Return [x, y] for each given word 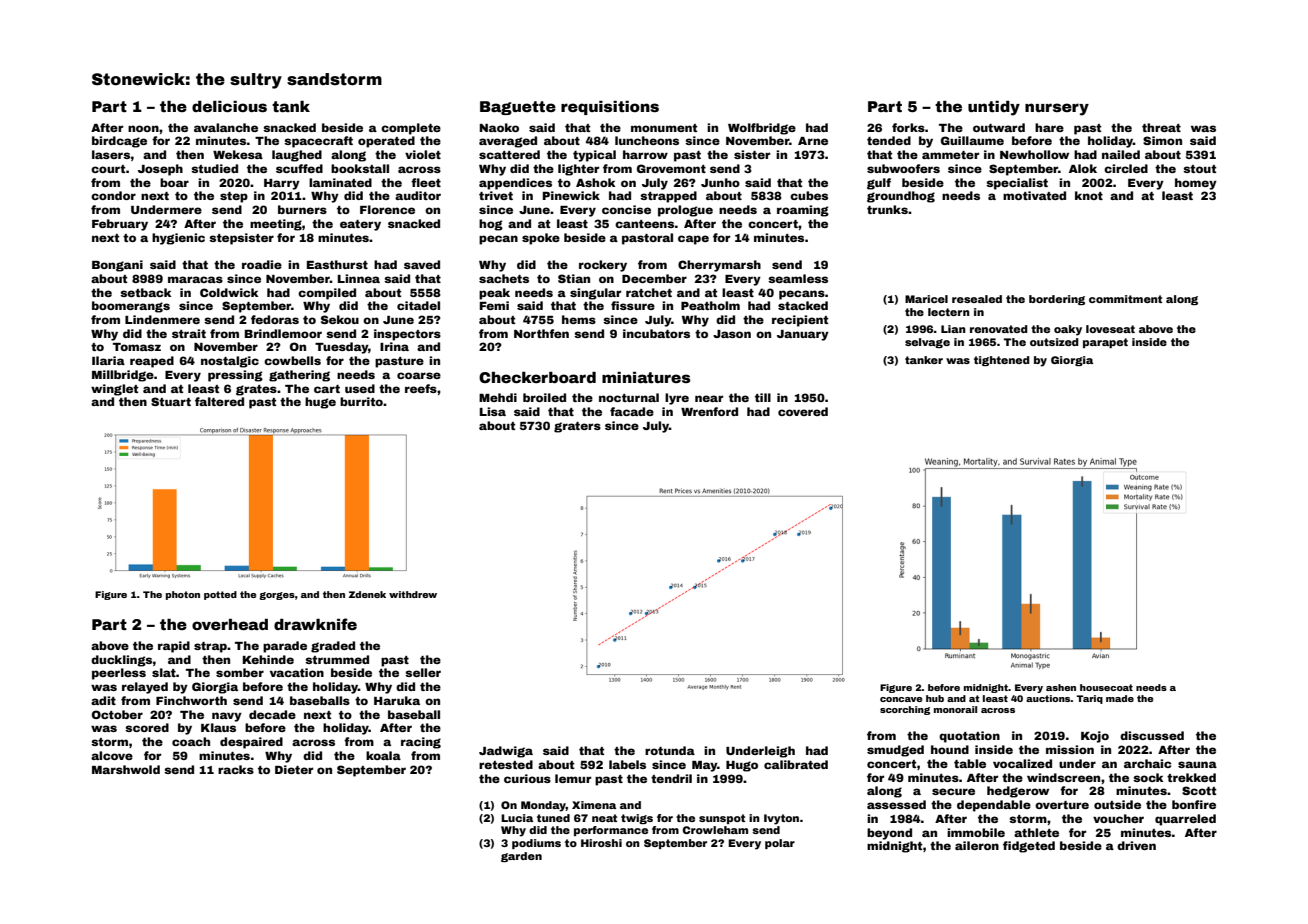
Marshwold [126, 769]
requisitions [610, 108]
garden [521, 857]
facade [632, 411]
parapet [1105, 343]
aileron [977, 845]
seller [423, 672]
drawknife [315, 624]
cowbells [292, 360]
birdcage [119, 142]
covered [803, 411]
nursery [1057, 109]
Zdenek [367, 594]
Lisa [493, 411]
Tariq [1090, 699]
